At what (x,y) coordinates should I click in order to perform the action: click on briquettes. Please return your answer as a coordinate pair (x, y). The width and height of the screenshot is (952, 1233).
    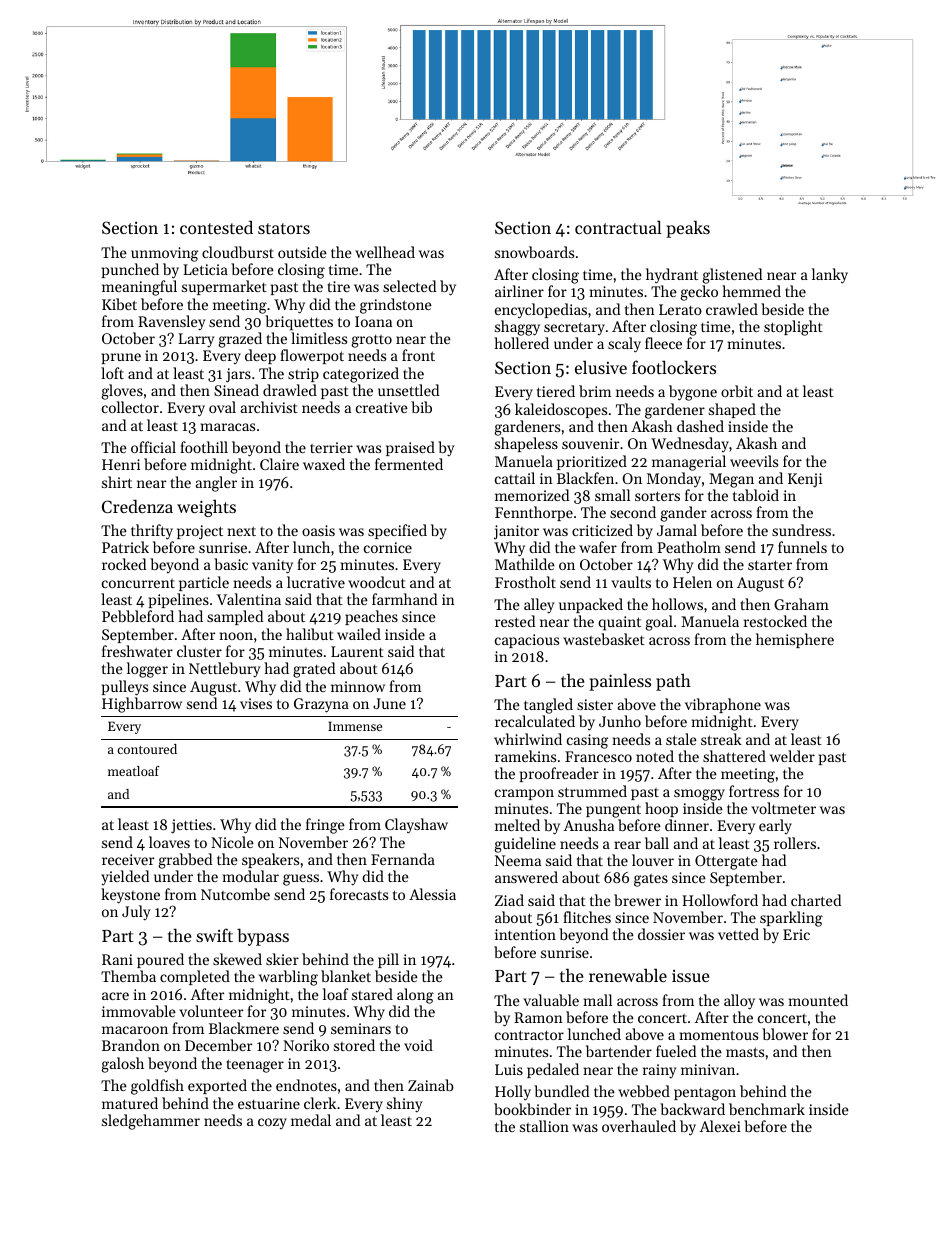
    Looking at the image, I should click on (299, 323).
